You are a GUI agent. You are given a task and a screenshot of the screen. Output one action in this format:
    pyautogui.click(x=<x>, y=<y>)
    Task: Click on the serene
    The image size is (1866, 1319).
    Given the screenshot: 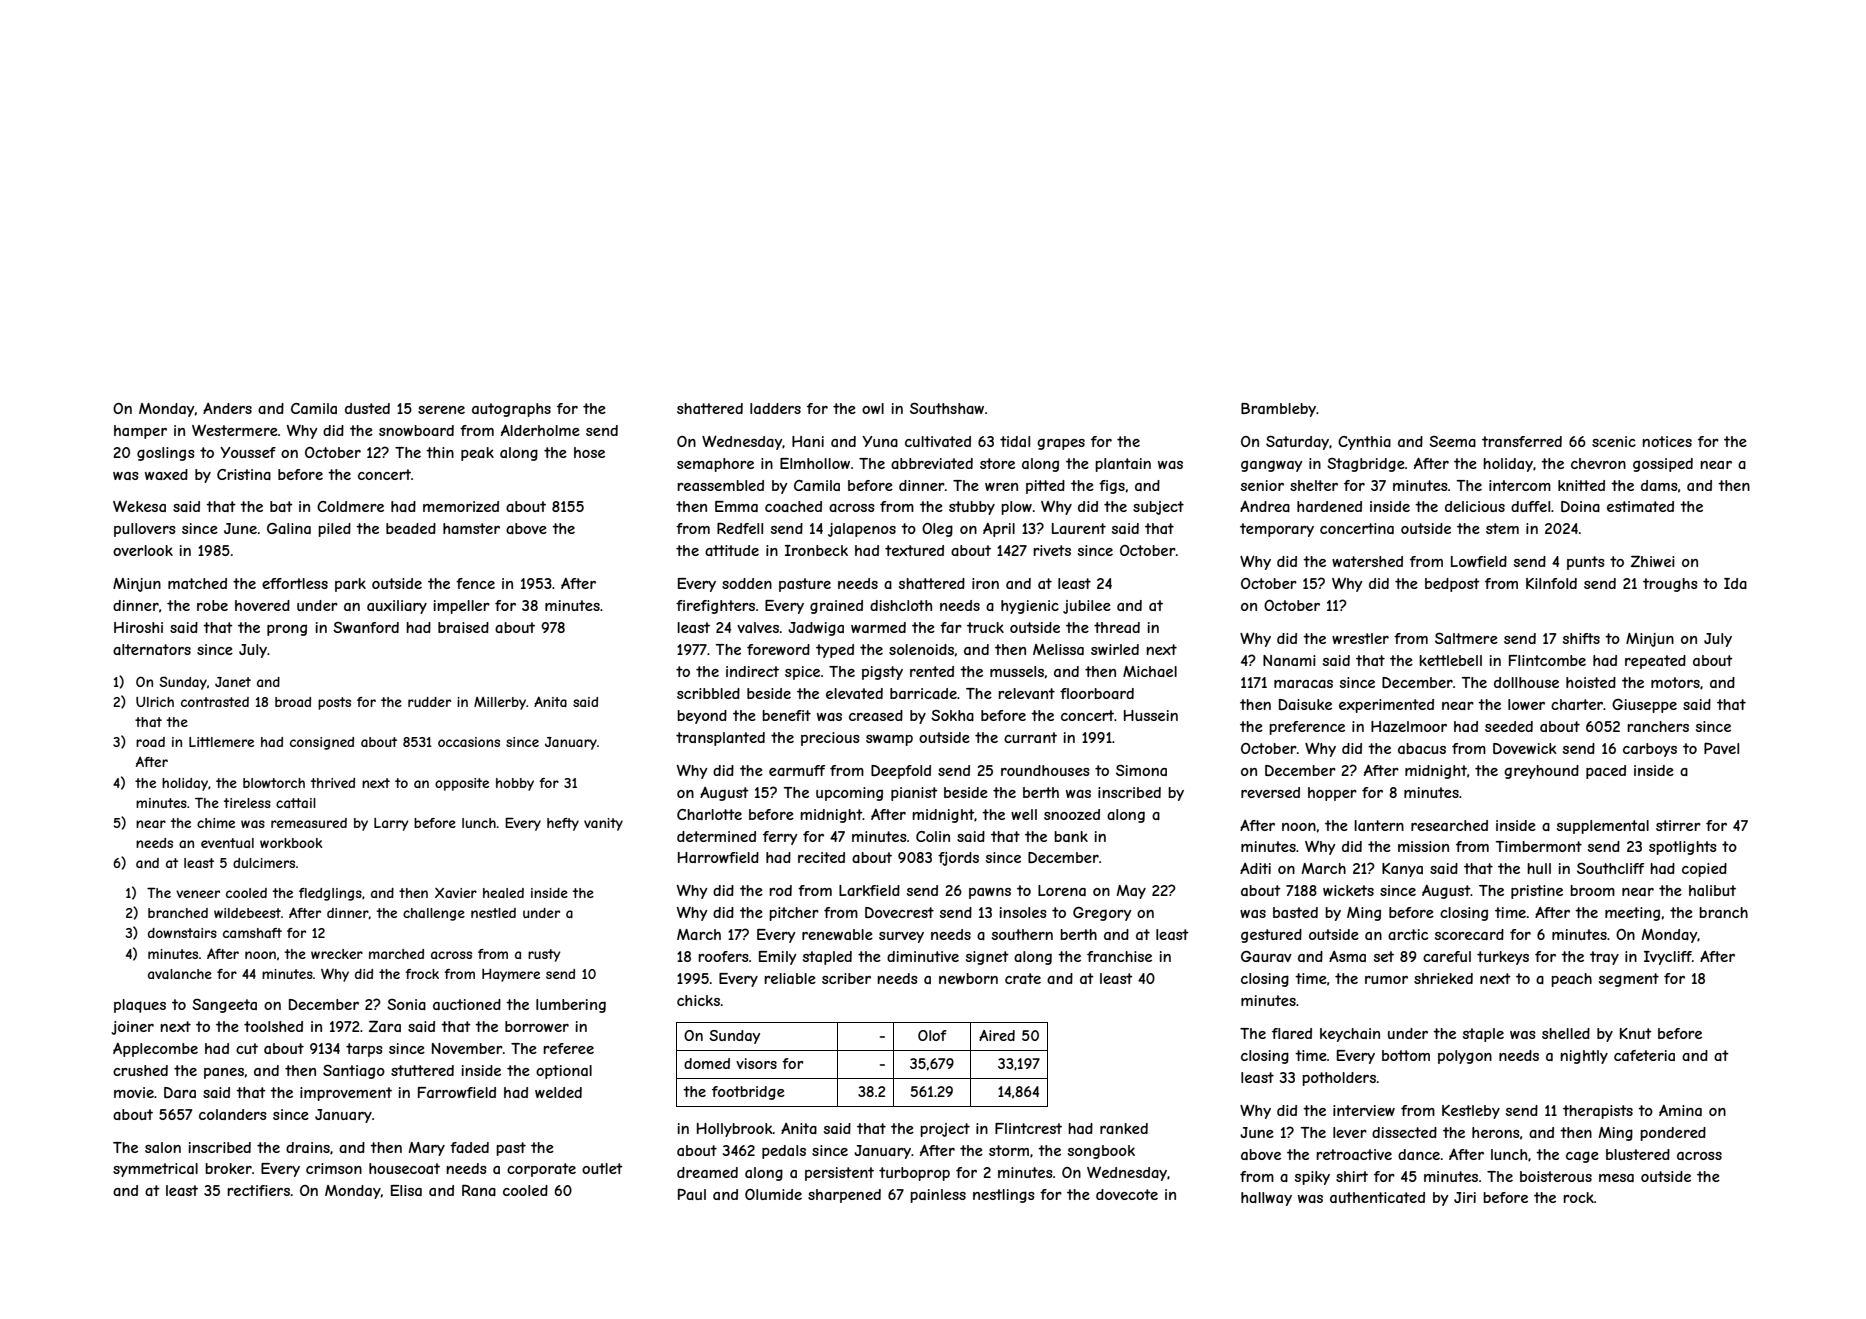 What is the action you would take?
    pyautogui.click(x=441, y=410)
